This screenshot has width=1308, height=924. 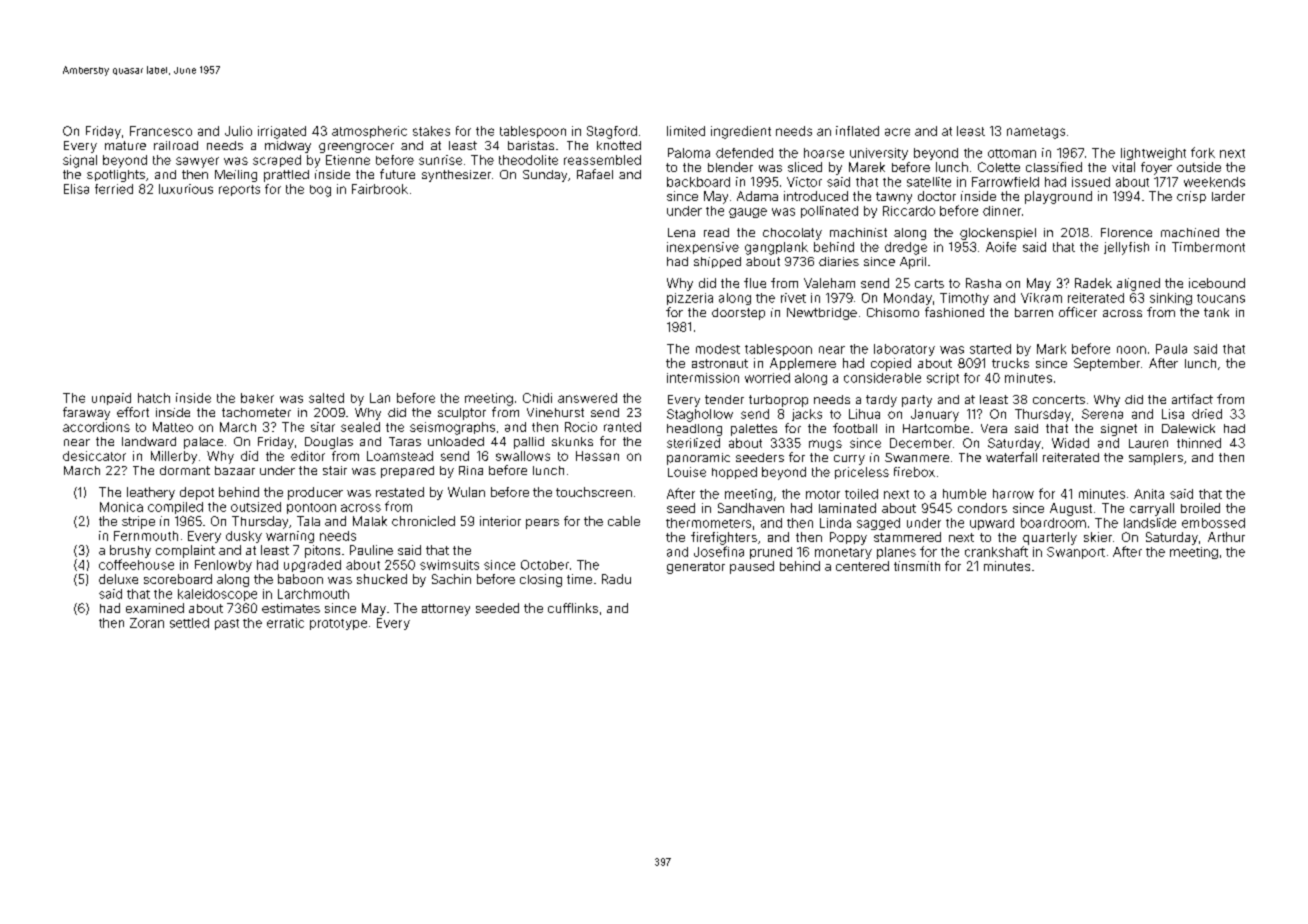 What do you see at coordinates (338, 624) in the screenshot?
I see `prototype` at bounding box center [338, 624].
